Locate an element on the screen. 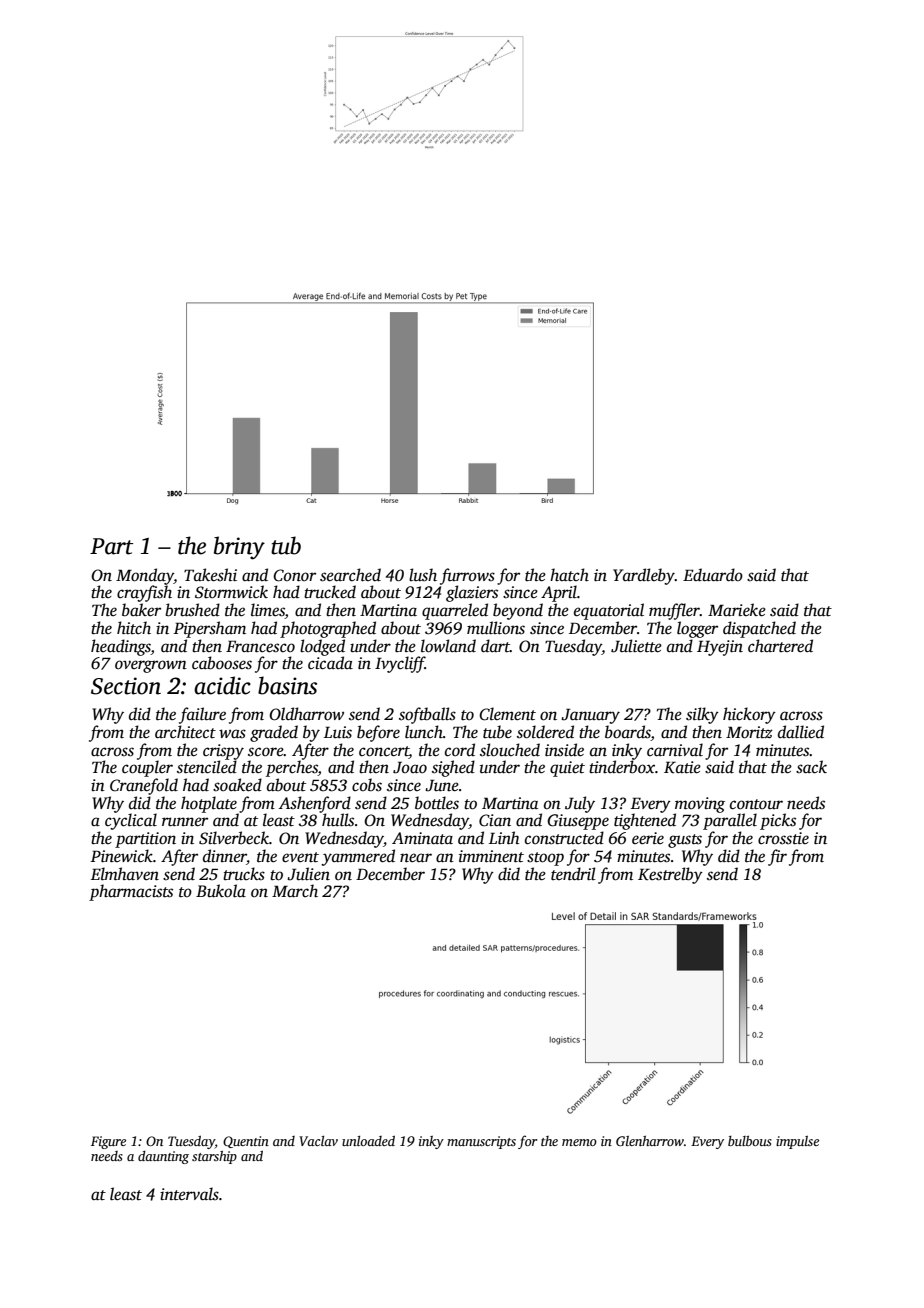 This screenshot has height=1308, width=924. lush is located at coordinates (423, 575).
